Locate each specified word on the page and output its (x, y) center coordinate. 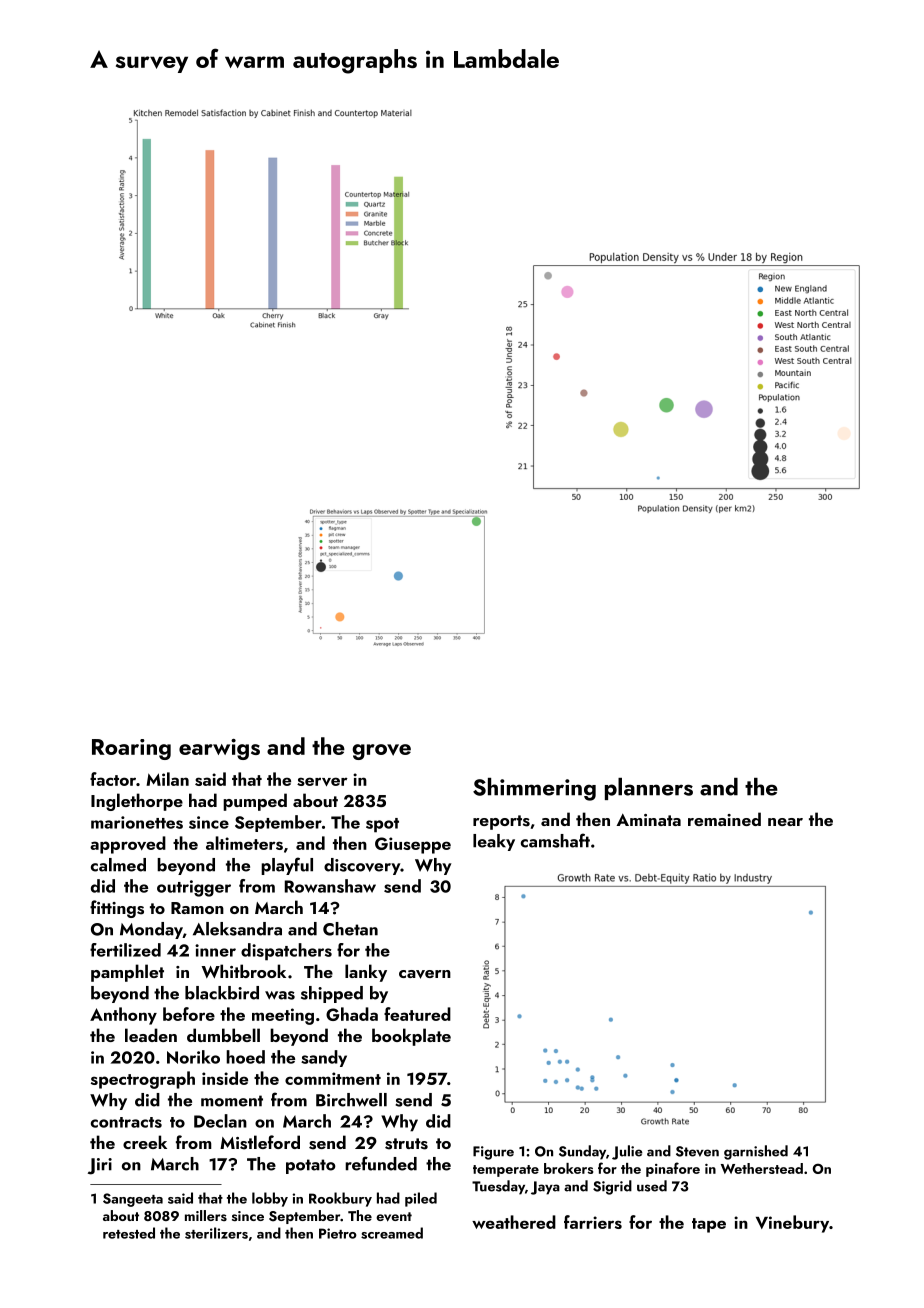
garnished (756, 1152)
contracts (126, 1122)
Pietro (338, 1233)
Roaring (131, 749)
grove (381, 752)
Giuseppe (413, 845)
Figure (493, 1153)
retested (129, 1233)
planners (649, 789)
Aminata (648, 820)
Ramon (197, 908)
